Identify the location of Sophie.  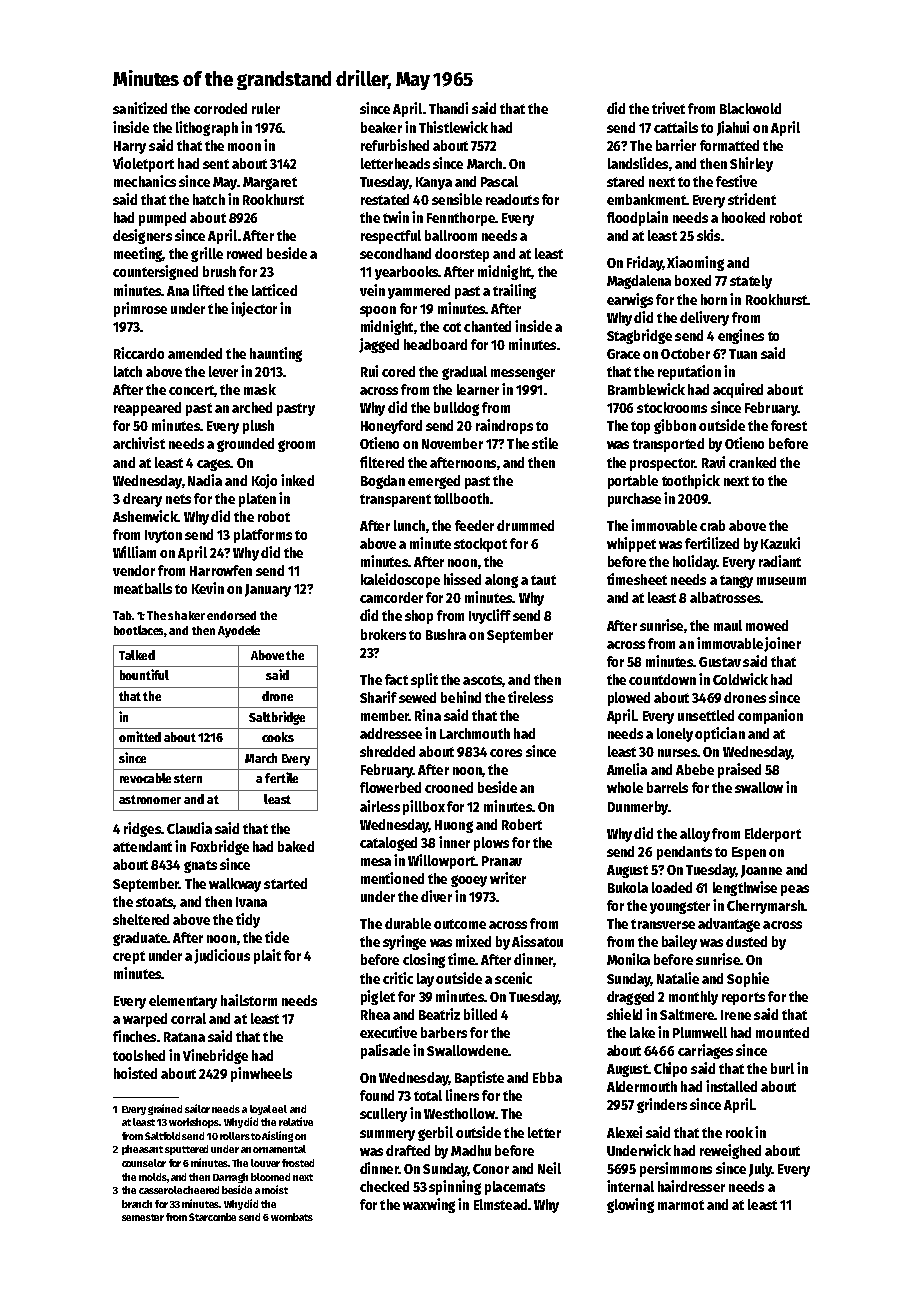
(748, 979).
